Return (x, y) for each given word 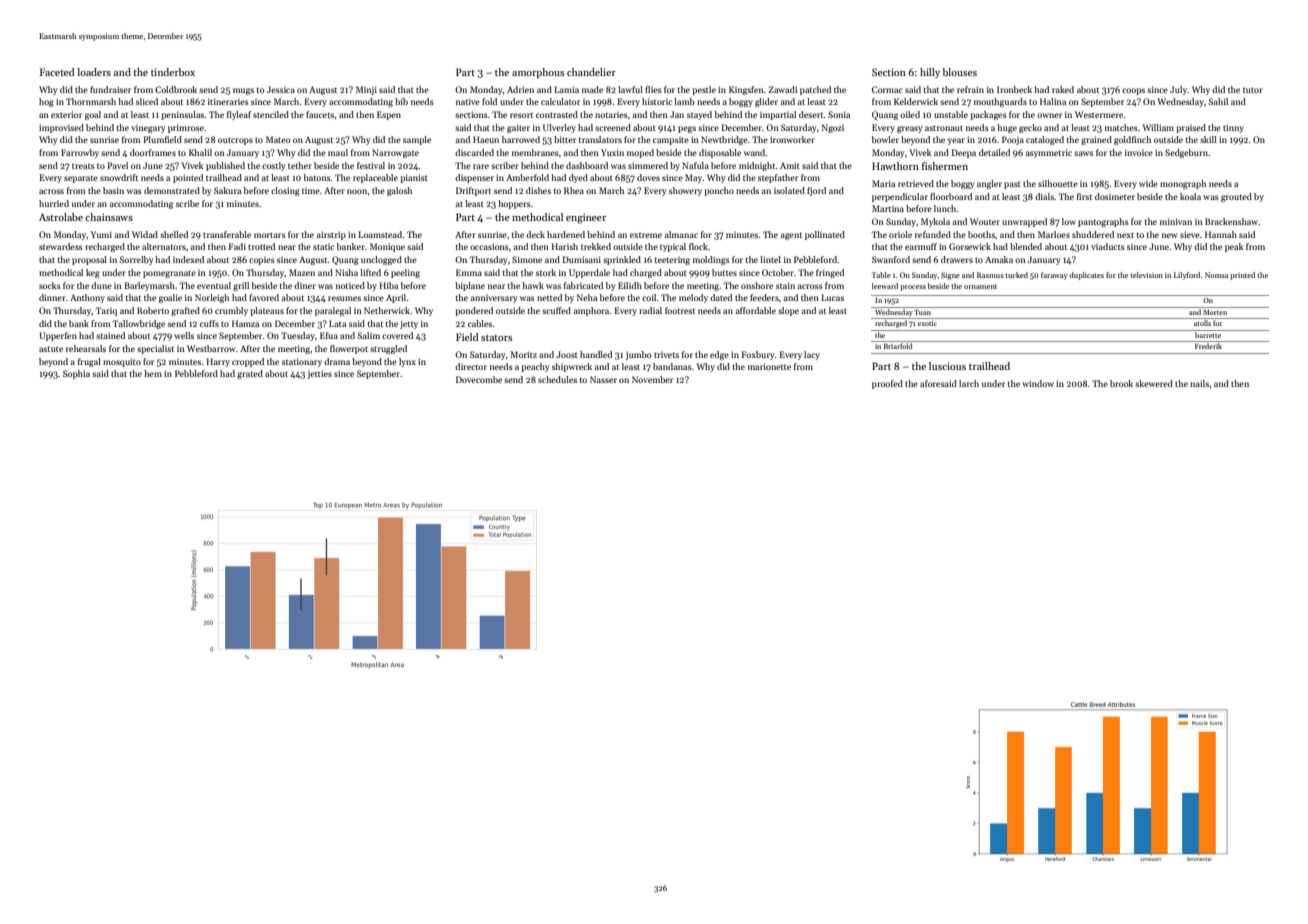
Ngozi (833, 128)
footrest (680, 310)
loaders (94, 72)
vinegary (148, 129)
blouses (960, 72)
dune (101, 285)
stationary (302, 362)
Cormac (887, 89)
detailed (994, 152)
